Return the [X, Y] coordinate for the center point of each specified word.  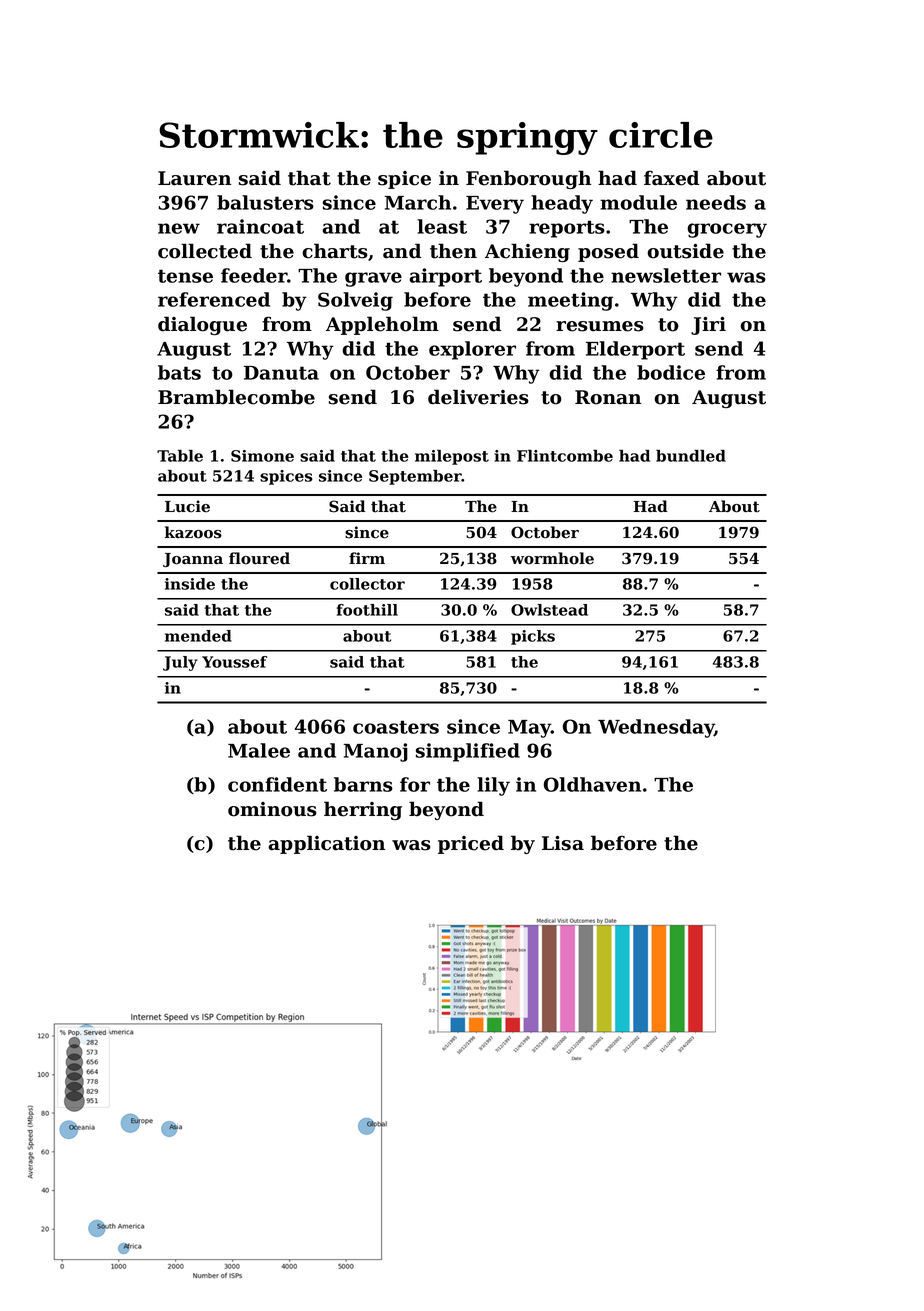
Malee [259, 750]
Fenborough [528, 179]
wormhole [552, 558]
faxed [671, 178]
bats [179, 372]
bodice [671, 372]
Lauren [194, 178]
